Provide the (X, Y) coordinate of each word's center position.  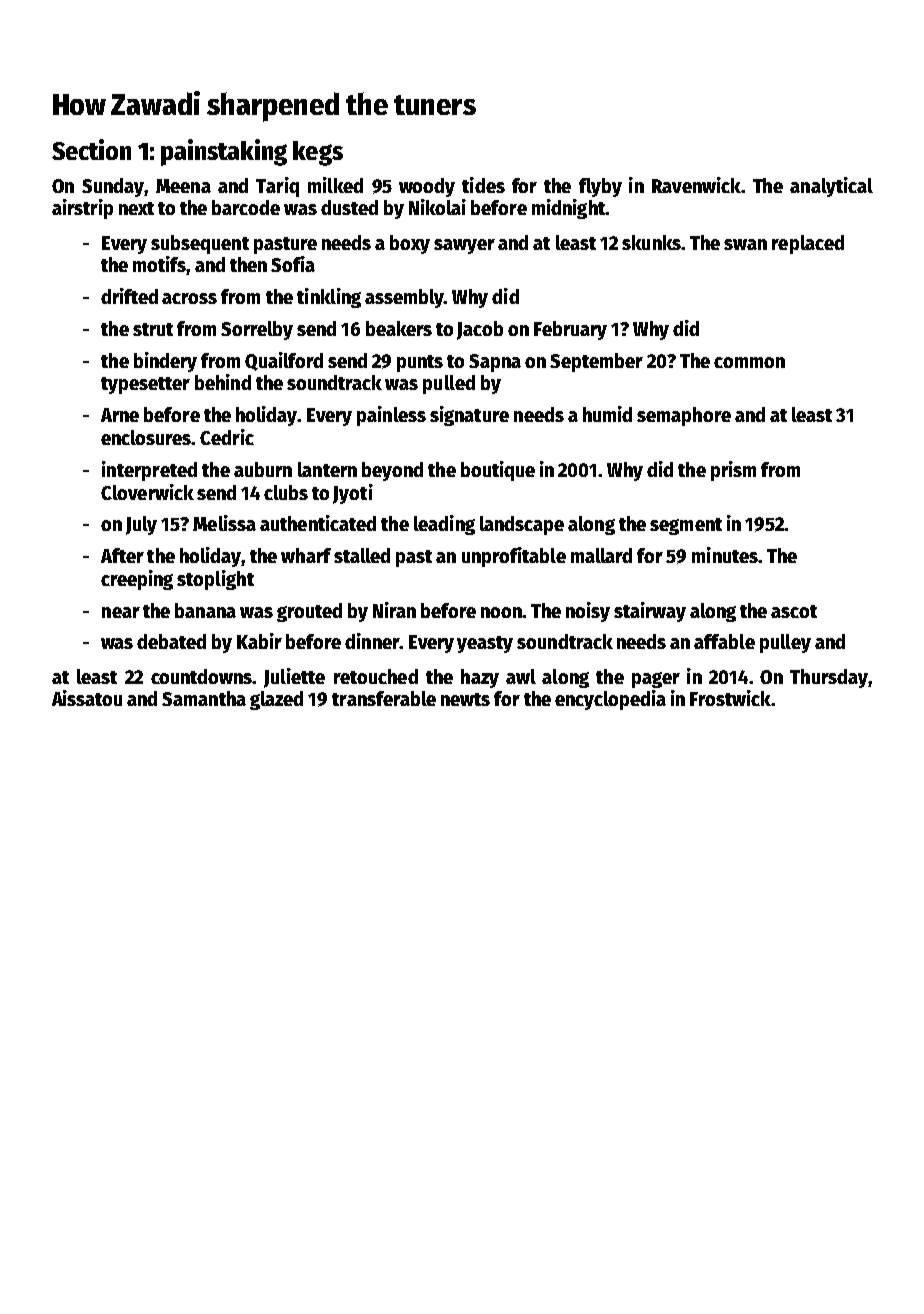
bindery (165, 362)
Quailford (284, 361)
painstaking (224, 152)
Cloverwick (147, 492)
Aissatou (87, 698)
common (749, 362)
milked (335, 185)
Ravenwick (696, 185)
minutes (725, 555)
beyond (392, 471)
